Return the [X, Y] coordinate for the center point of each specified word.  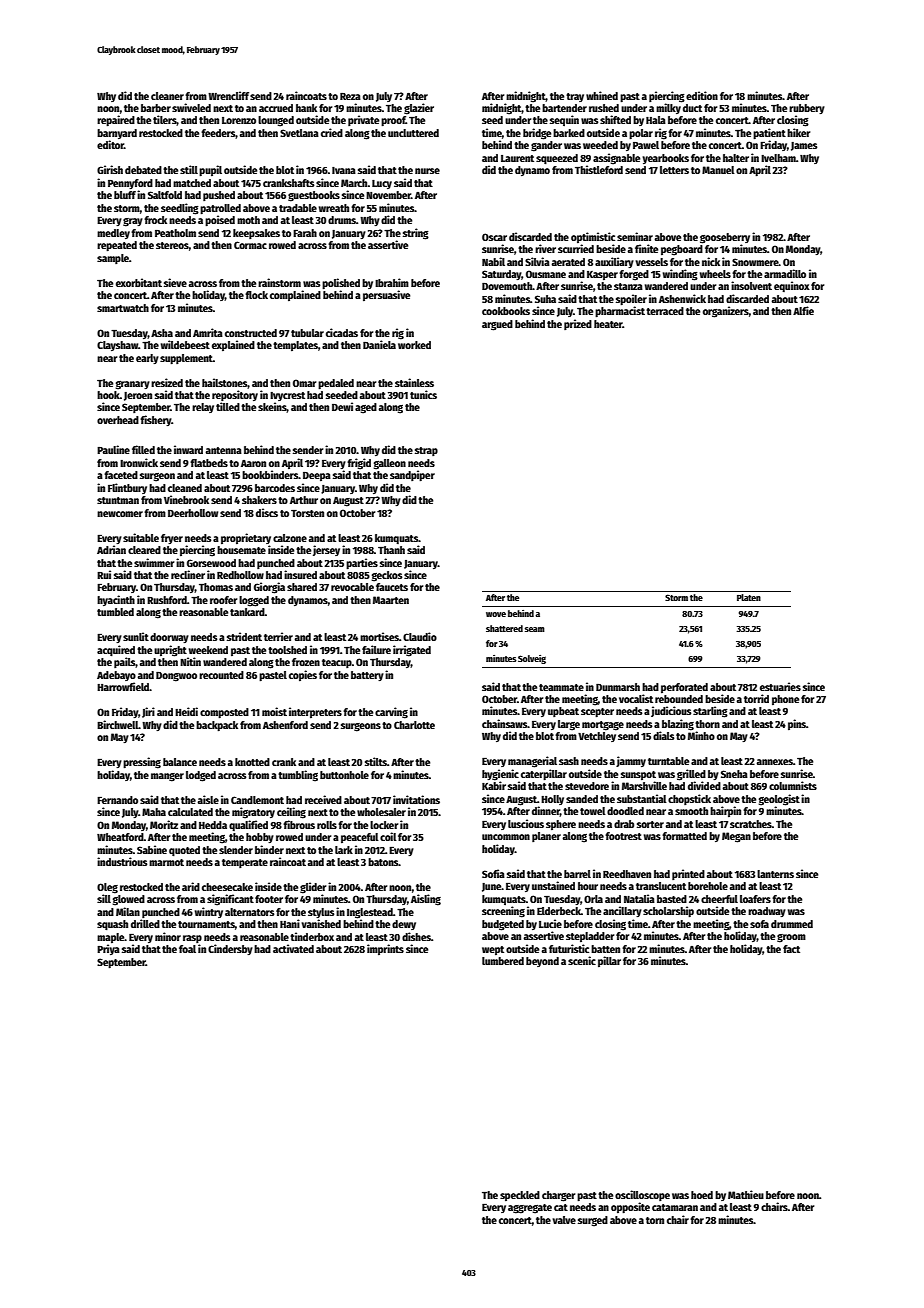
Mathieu [746, 1194]
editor [110, 144]
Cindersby [230, 949]
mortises [379, 636]
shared [302, 587]
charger [558, 1196]
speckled [520, 1196]
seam [535, 629]
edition [702, 95]
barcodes [275, 488]
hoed [702, 1195]
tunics [423, 394]
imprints [385, 949]
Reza [350, 96]
